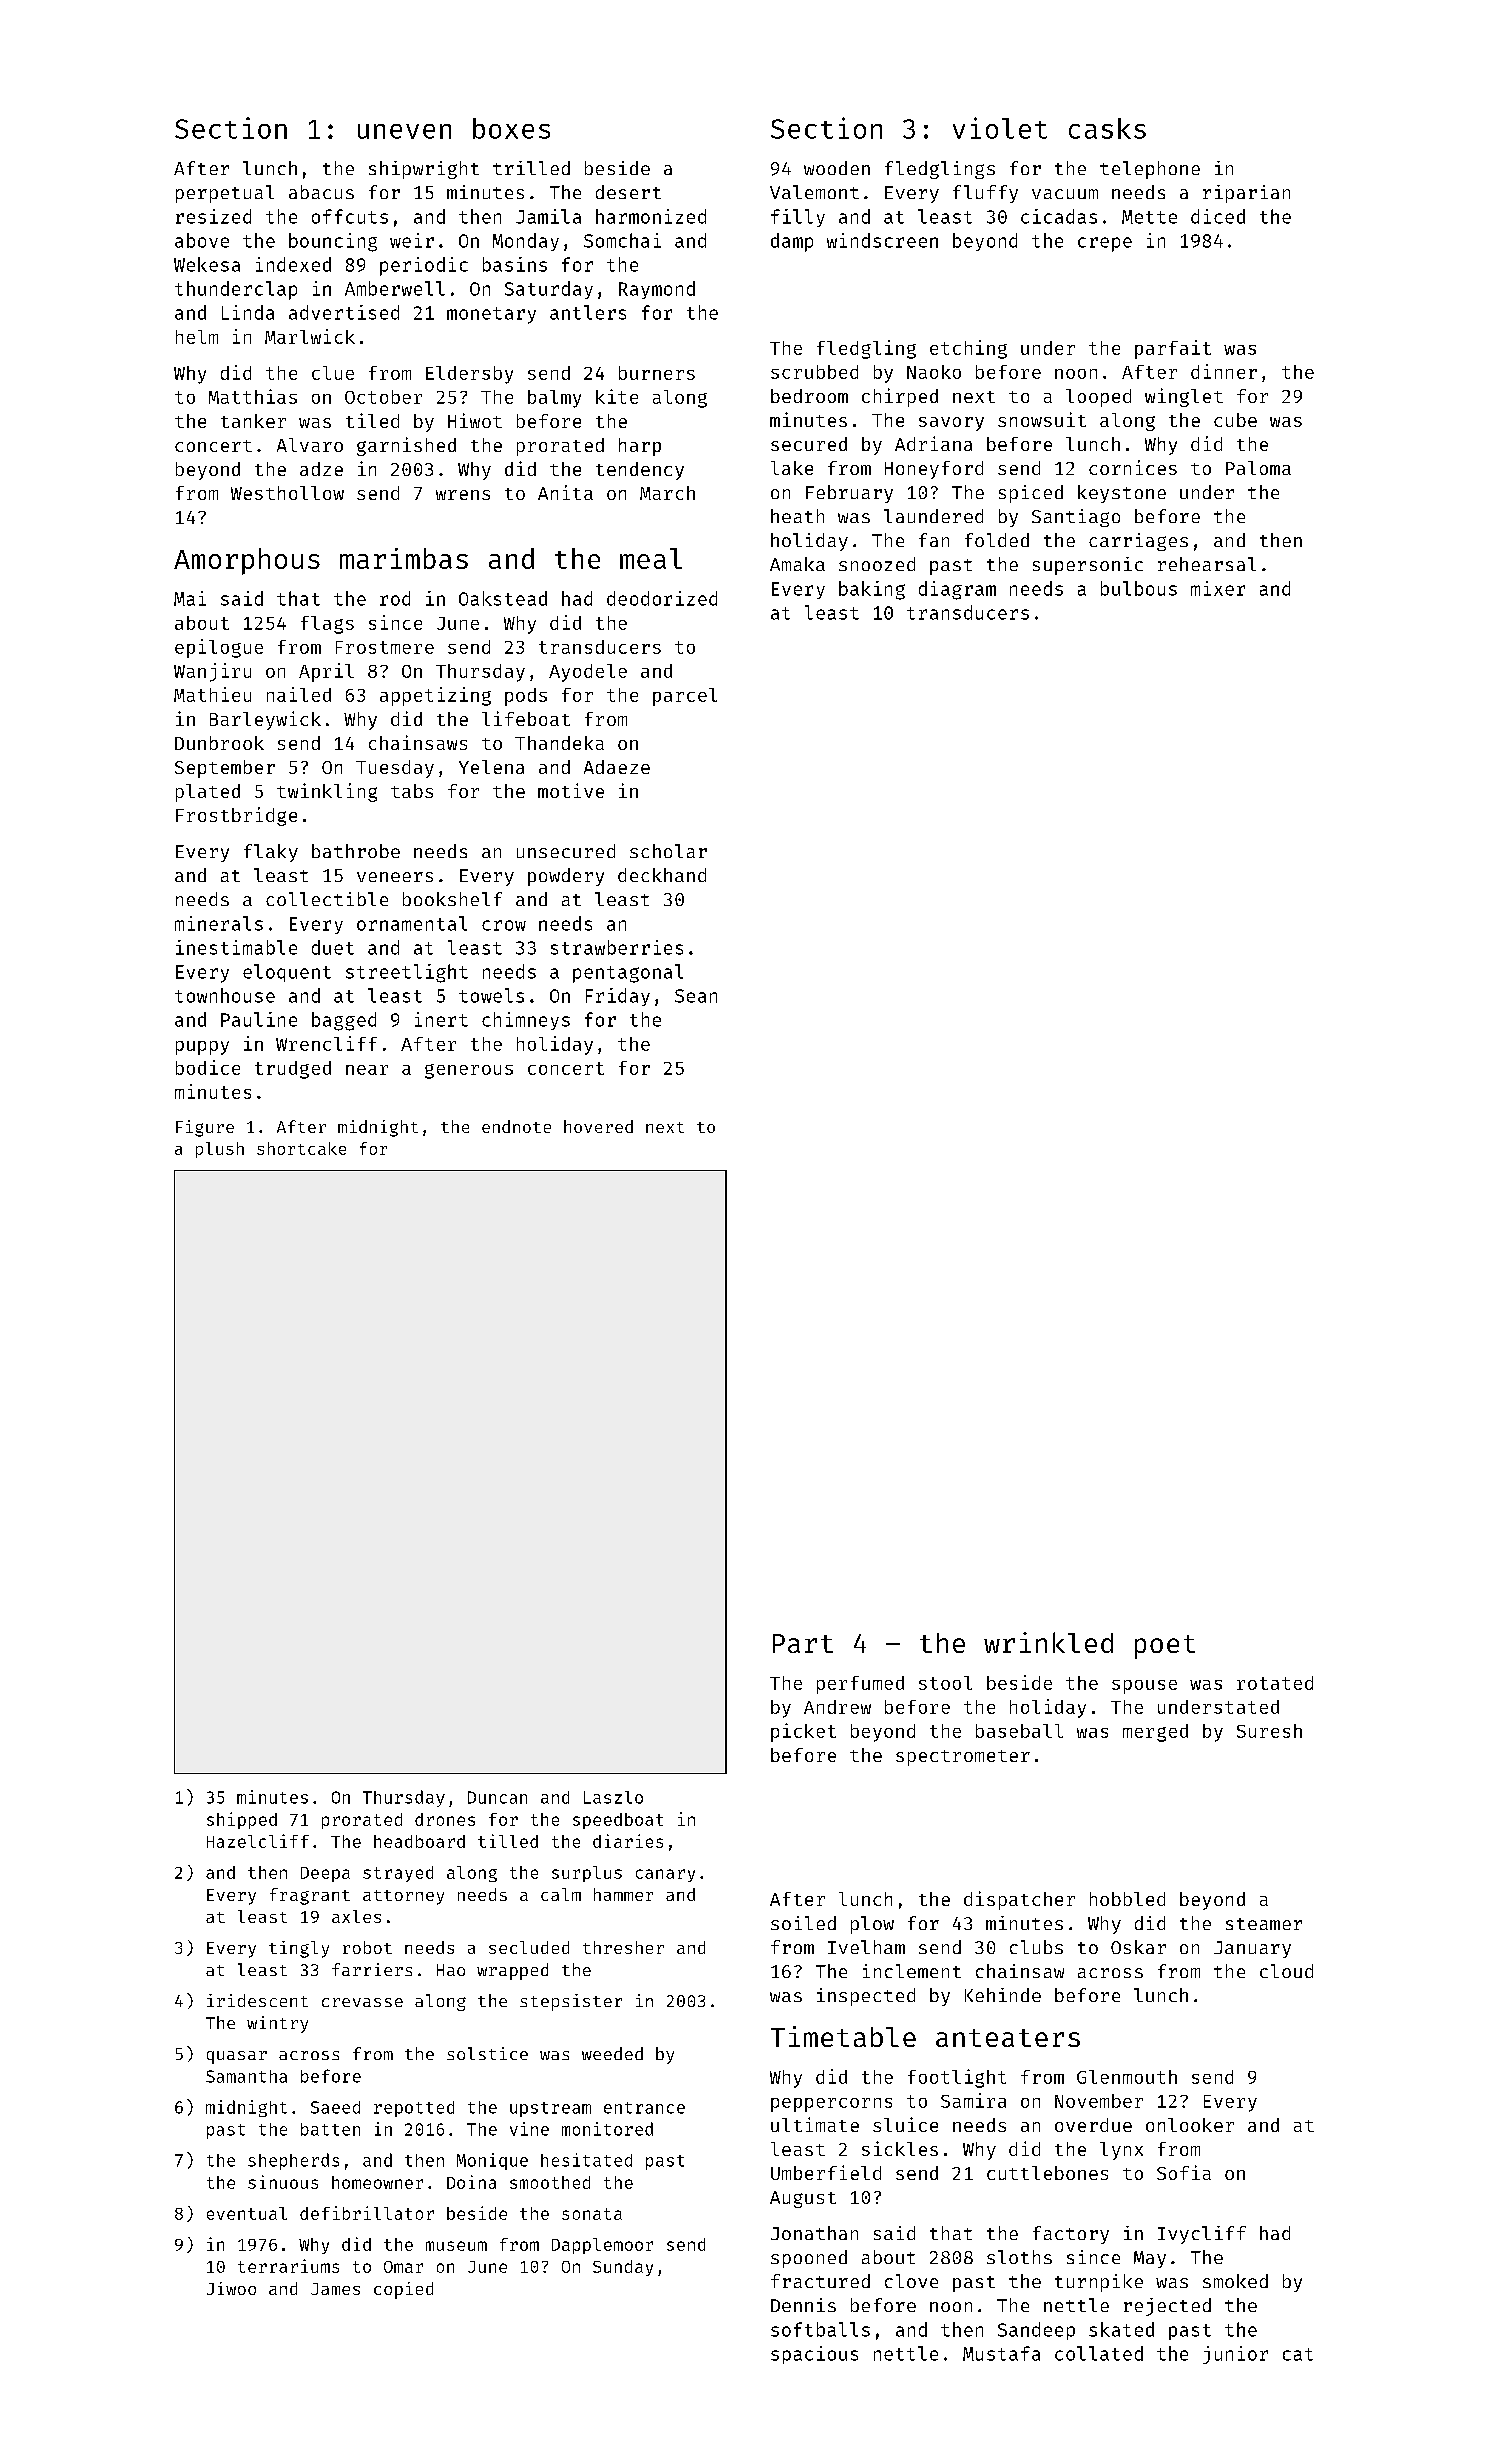  I want to click on poet, so click(1165, 1647).
